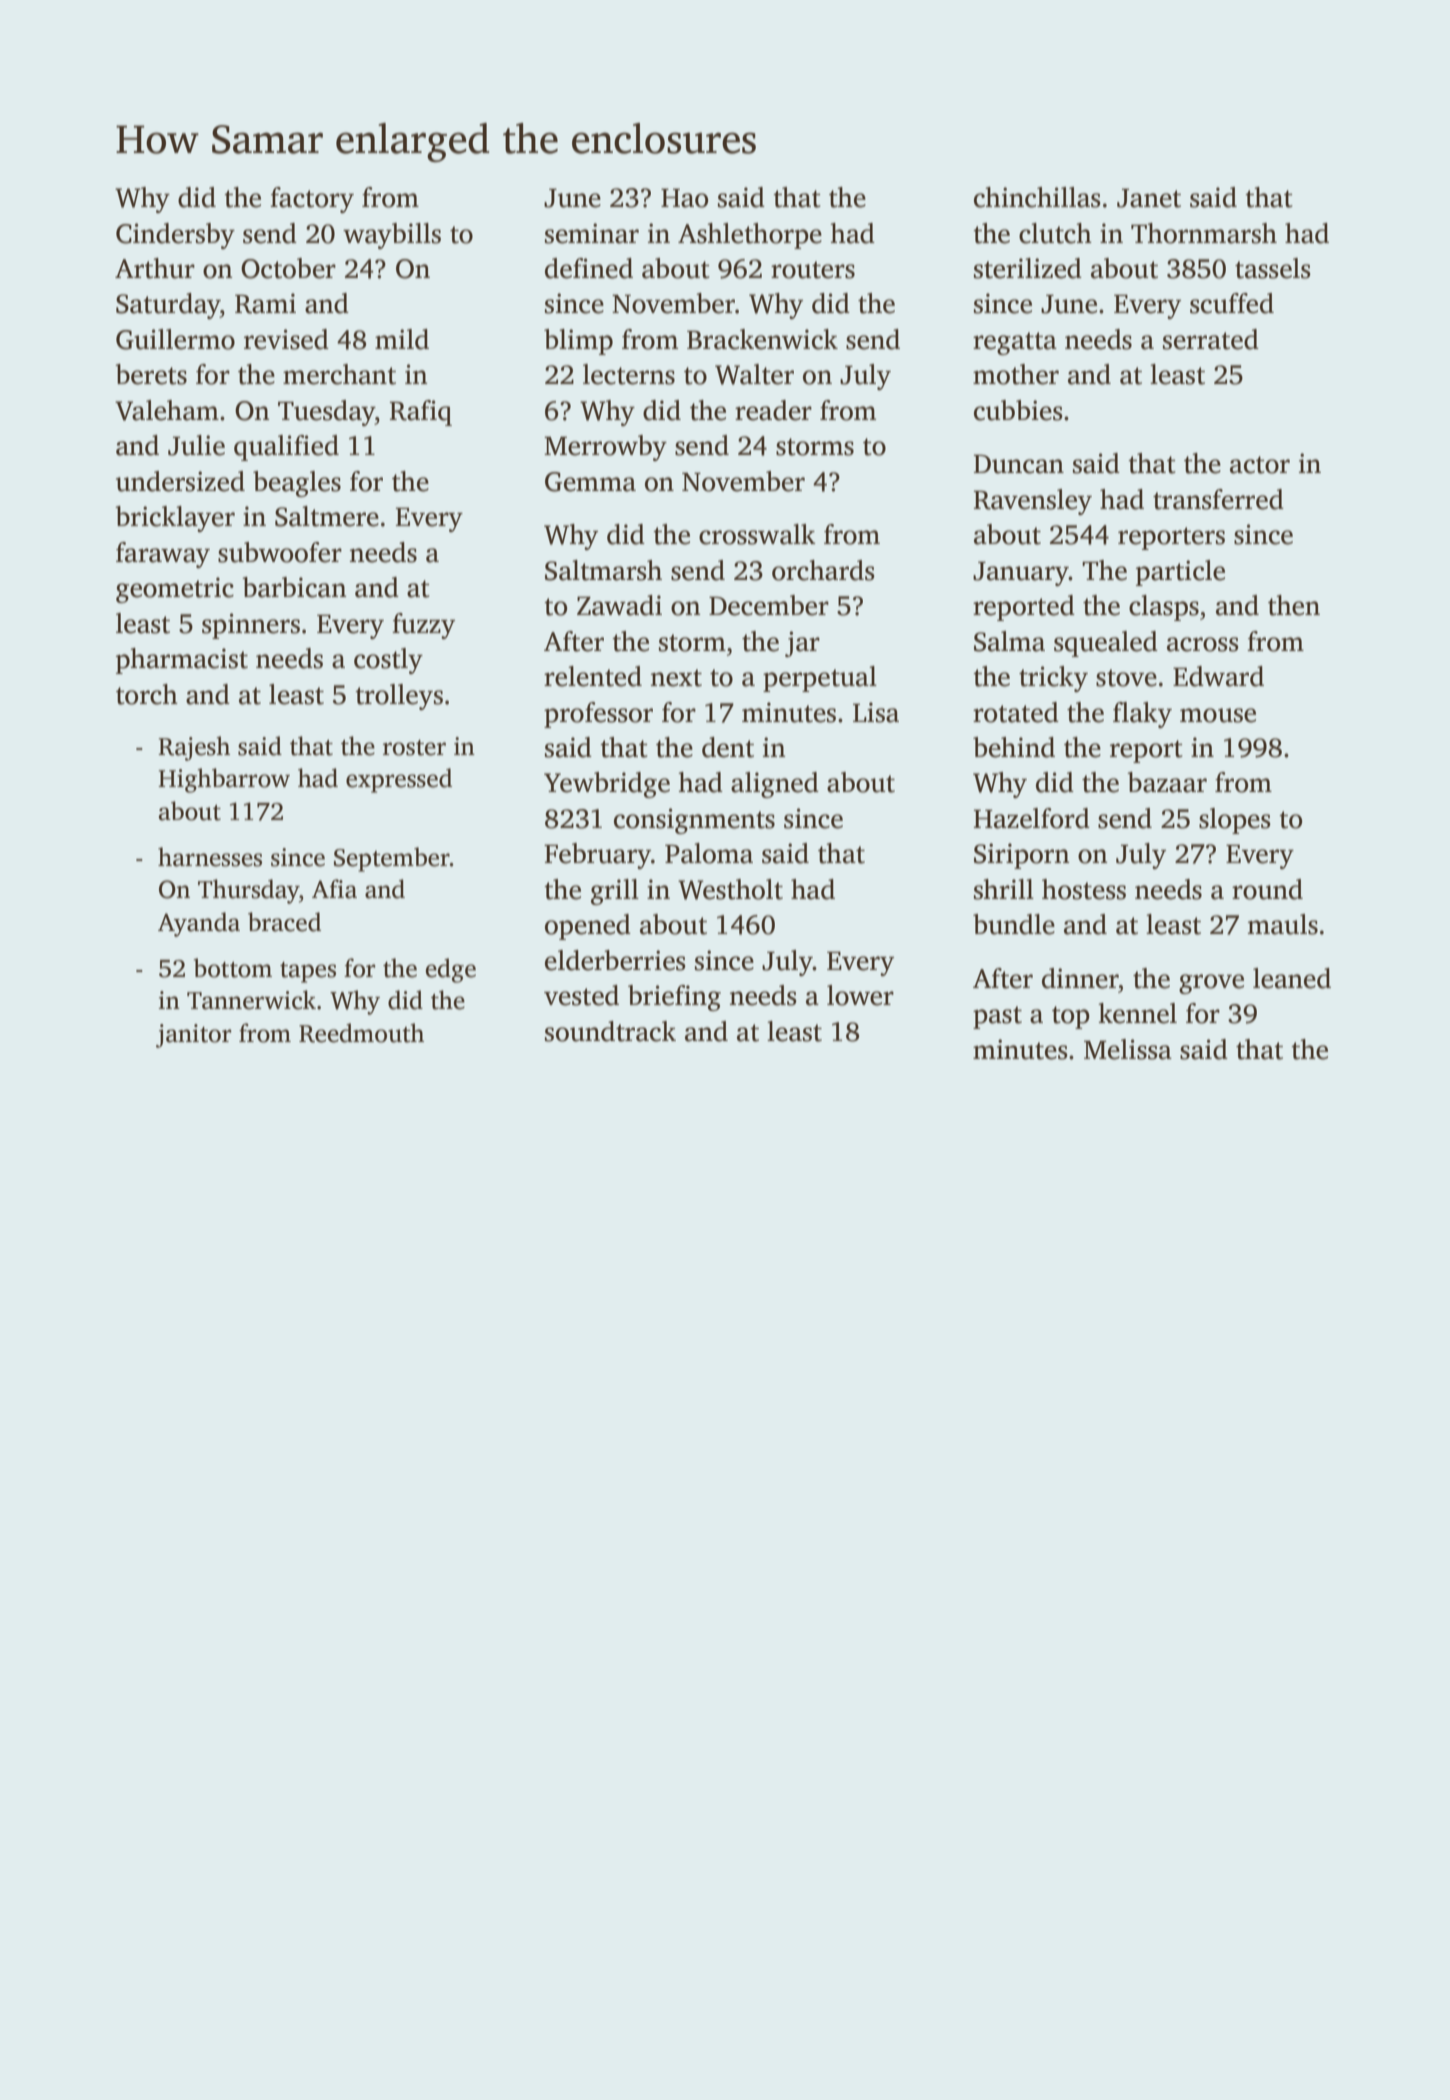  What do you see at coordinates (1218, 715) in the screenshot?
I see `mouse` at bounding box center [1218, 715].
